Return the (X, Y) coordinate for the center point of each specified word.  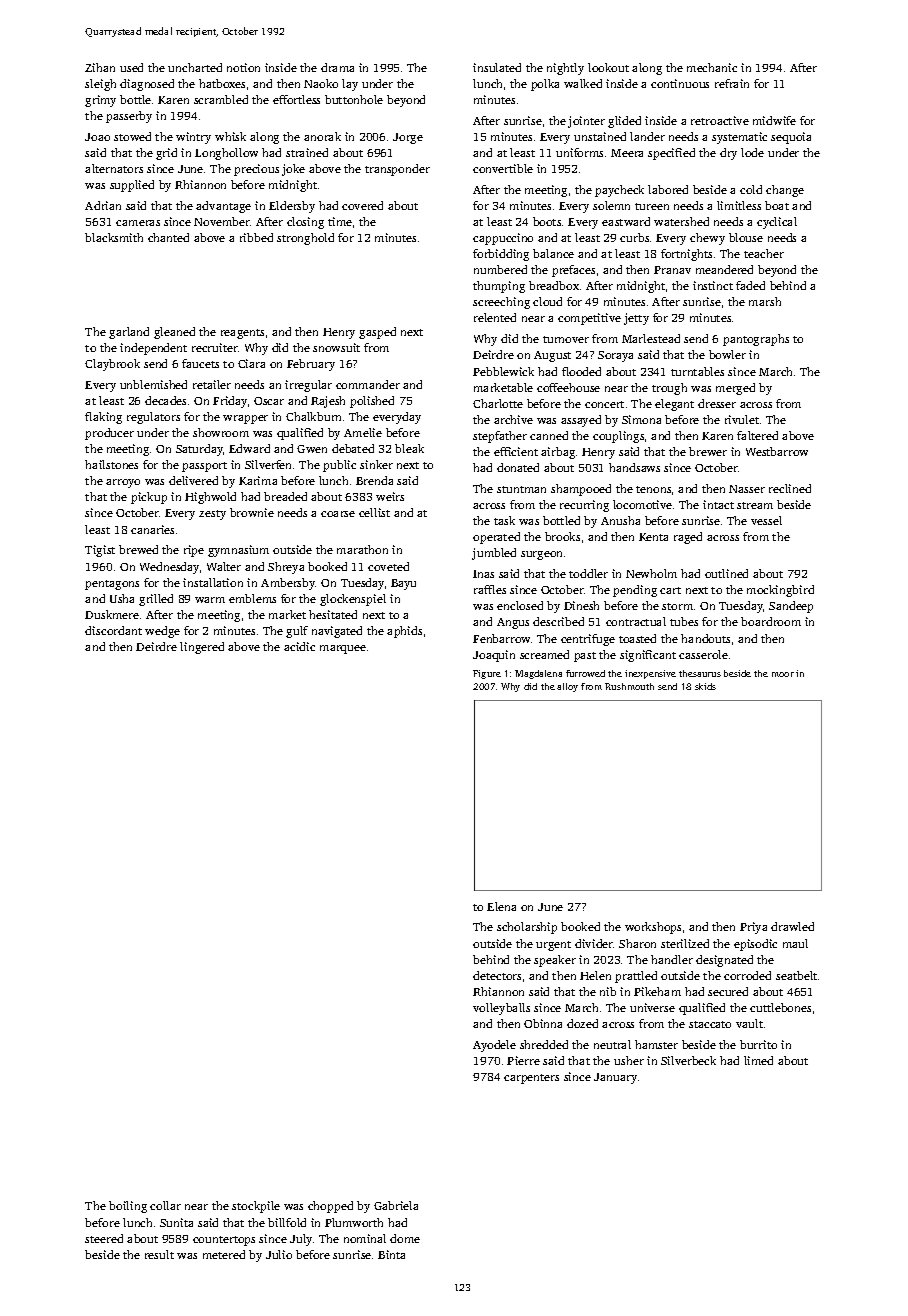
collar (165, 1205)
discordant (113, 630)
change (785, 191)
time (340, 221)
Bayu (403, 584)
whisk (230, 136)
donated (518, 467)
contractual (636, 621)
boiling (128, 1207)
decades (165, 400)
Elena (501, 906)
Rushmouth (629, 686)
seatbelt (796, 975)
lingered (202, 648)
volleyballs (501, 1009)
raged (688, 538)
